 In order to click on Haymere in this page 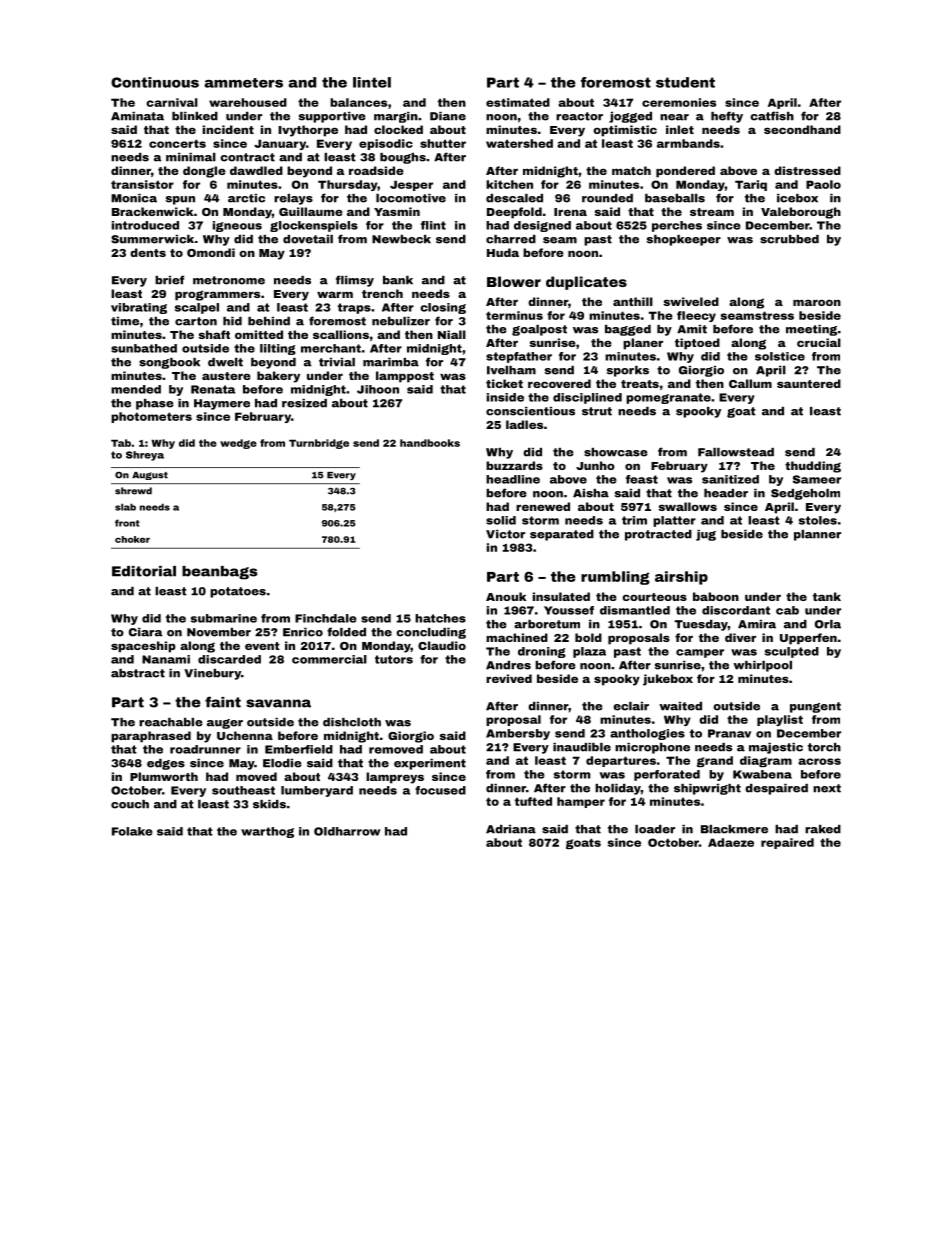, I will do `click(222, 404)`.
